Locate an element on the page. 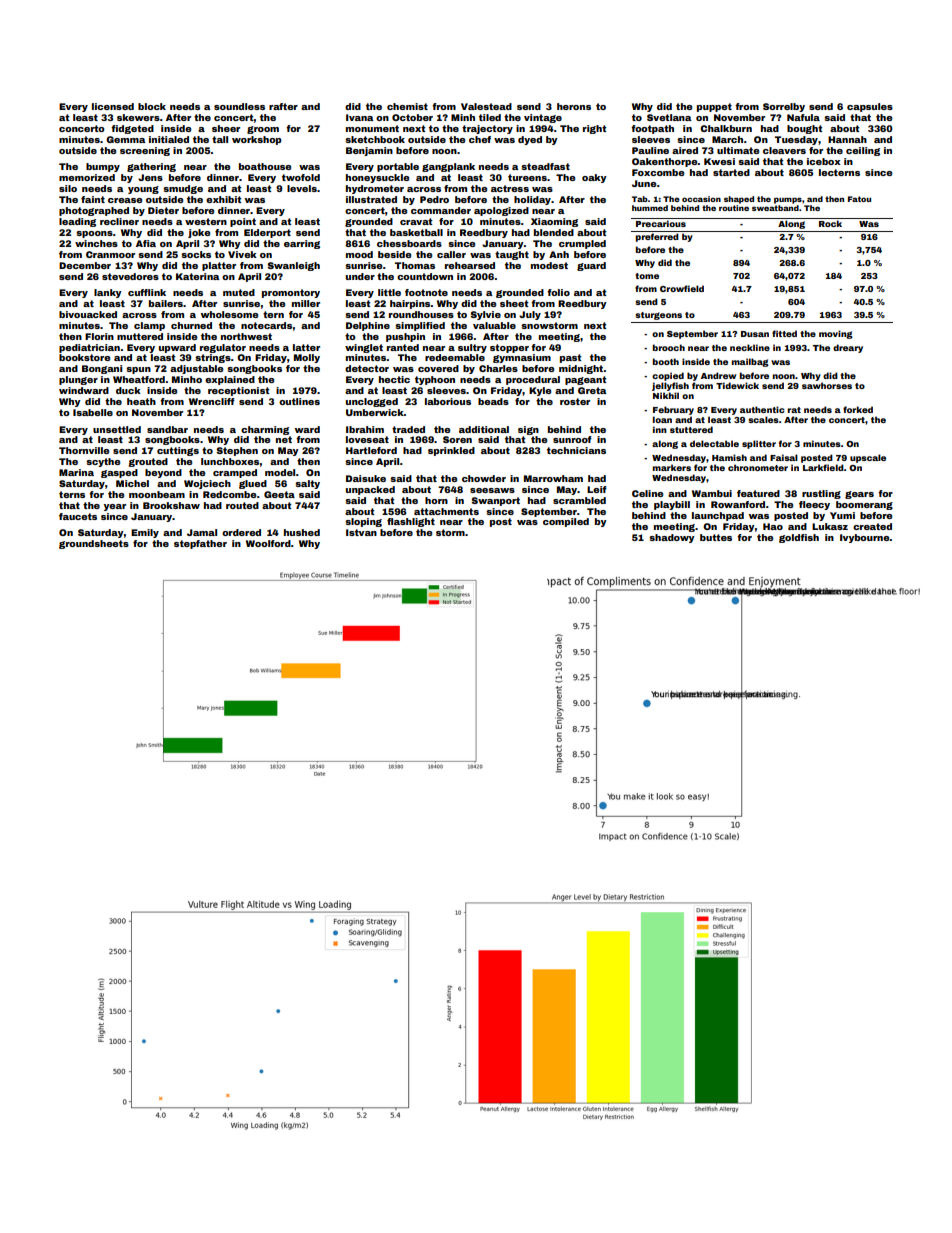 This image has height=1233, width=952. Valestead is located at coordinates (486, 106).
